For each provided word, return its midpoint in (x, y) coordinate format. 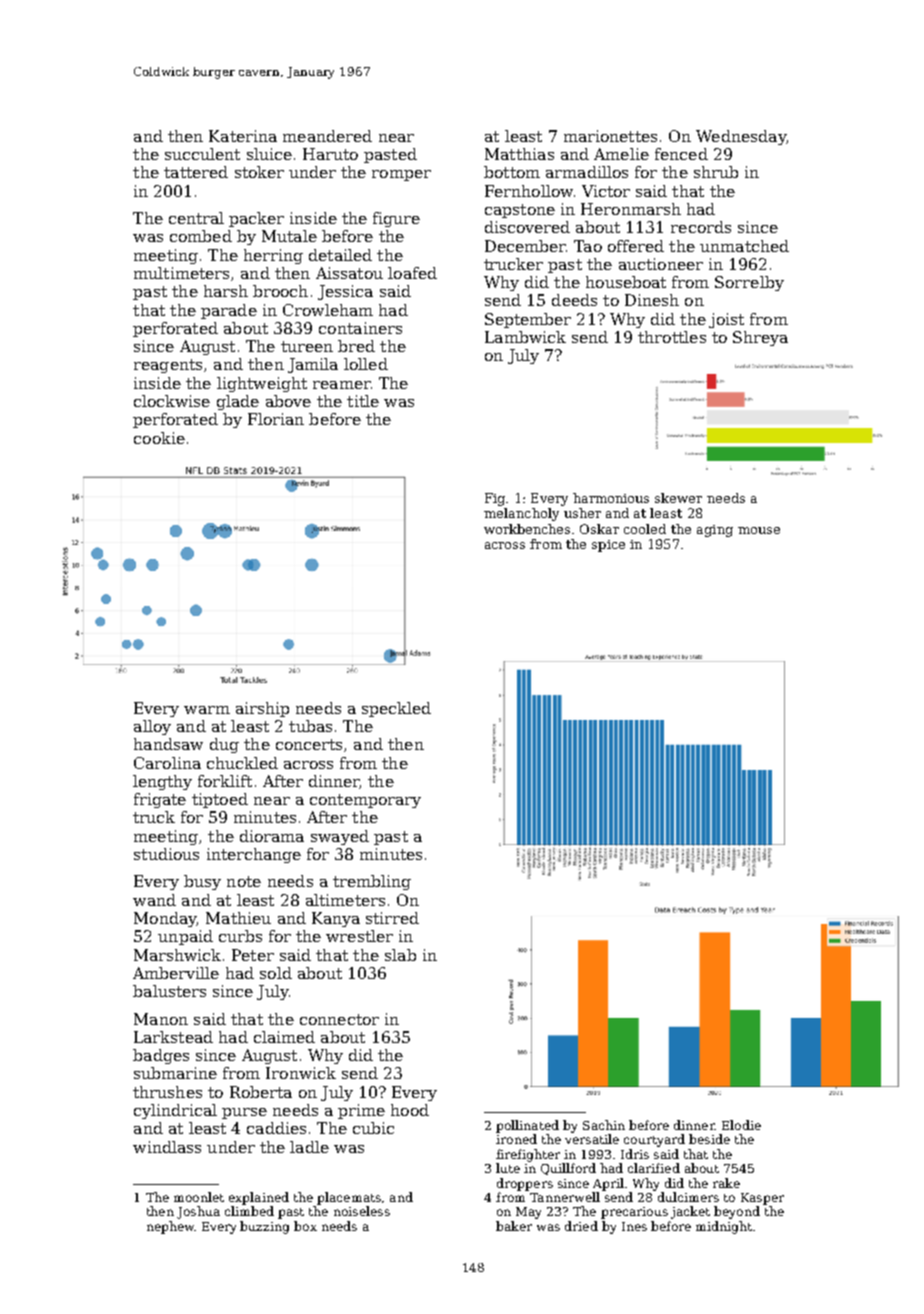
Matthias (519, 154)
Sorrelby (749, 283)
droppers (525, 1184)
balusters (169, 991)
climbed (249, 1211)
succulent (202, 154)
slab (400, 955)
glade (238, 402)
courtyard (654, 1140)
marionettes (610, 136)
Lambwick (525, 337)
